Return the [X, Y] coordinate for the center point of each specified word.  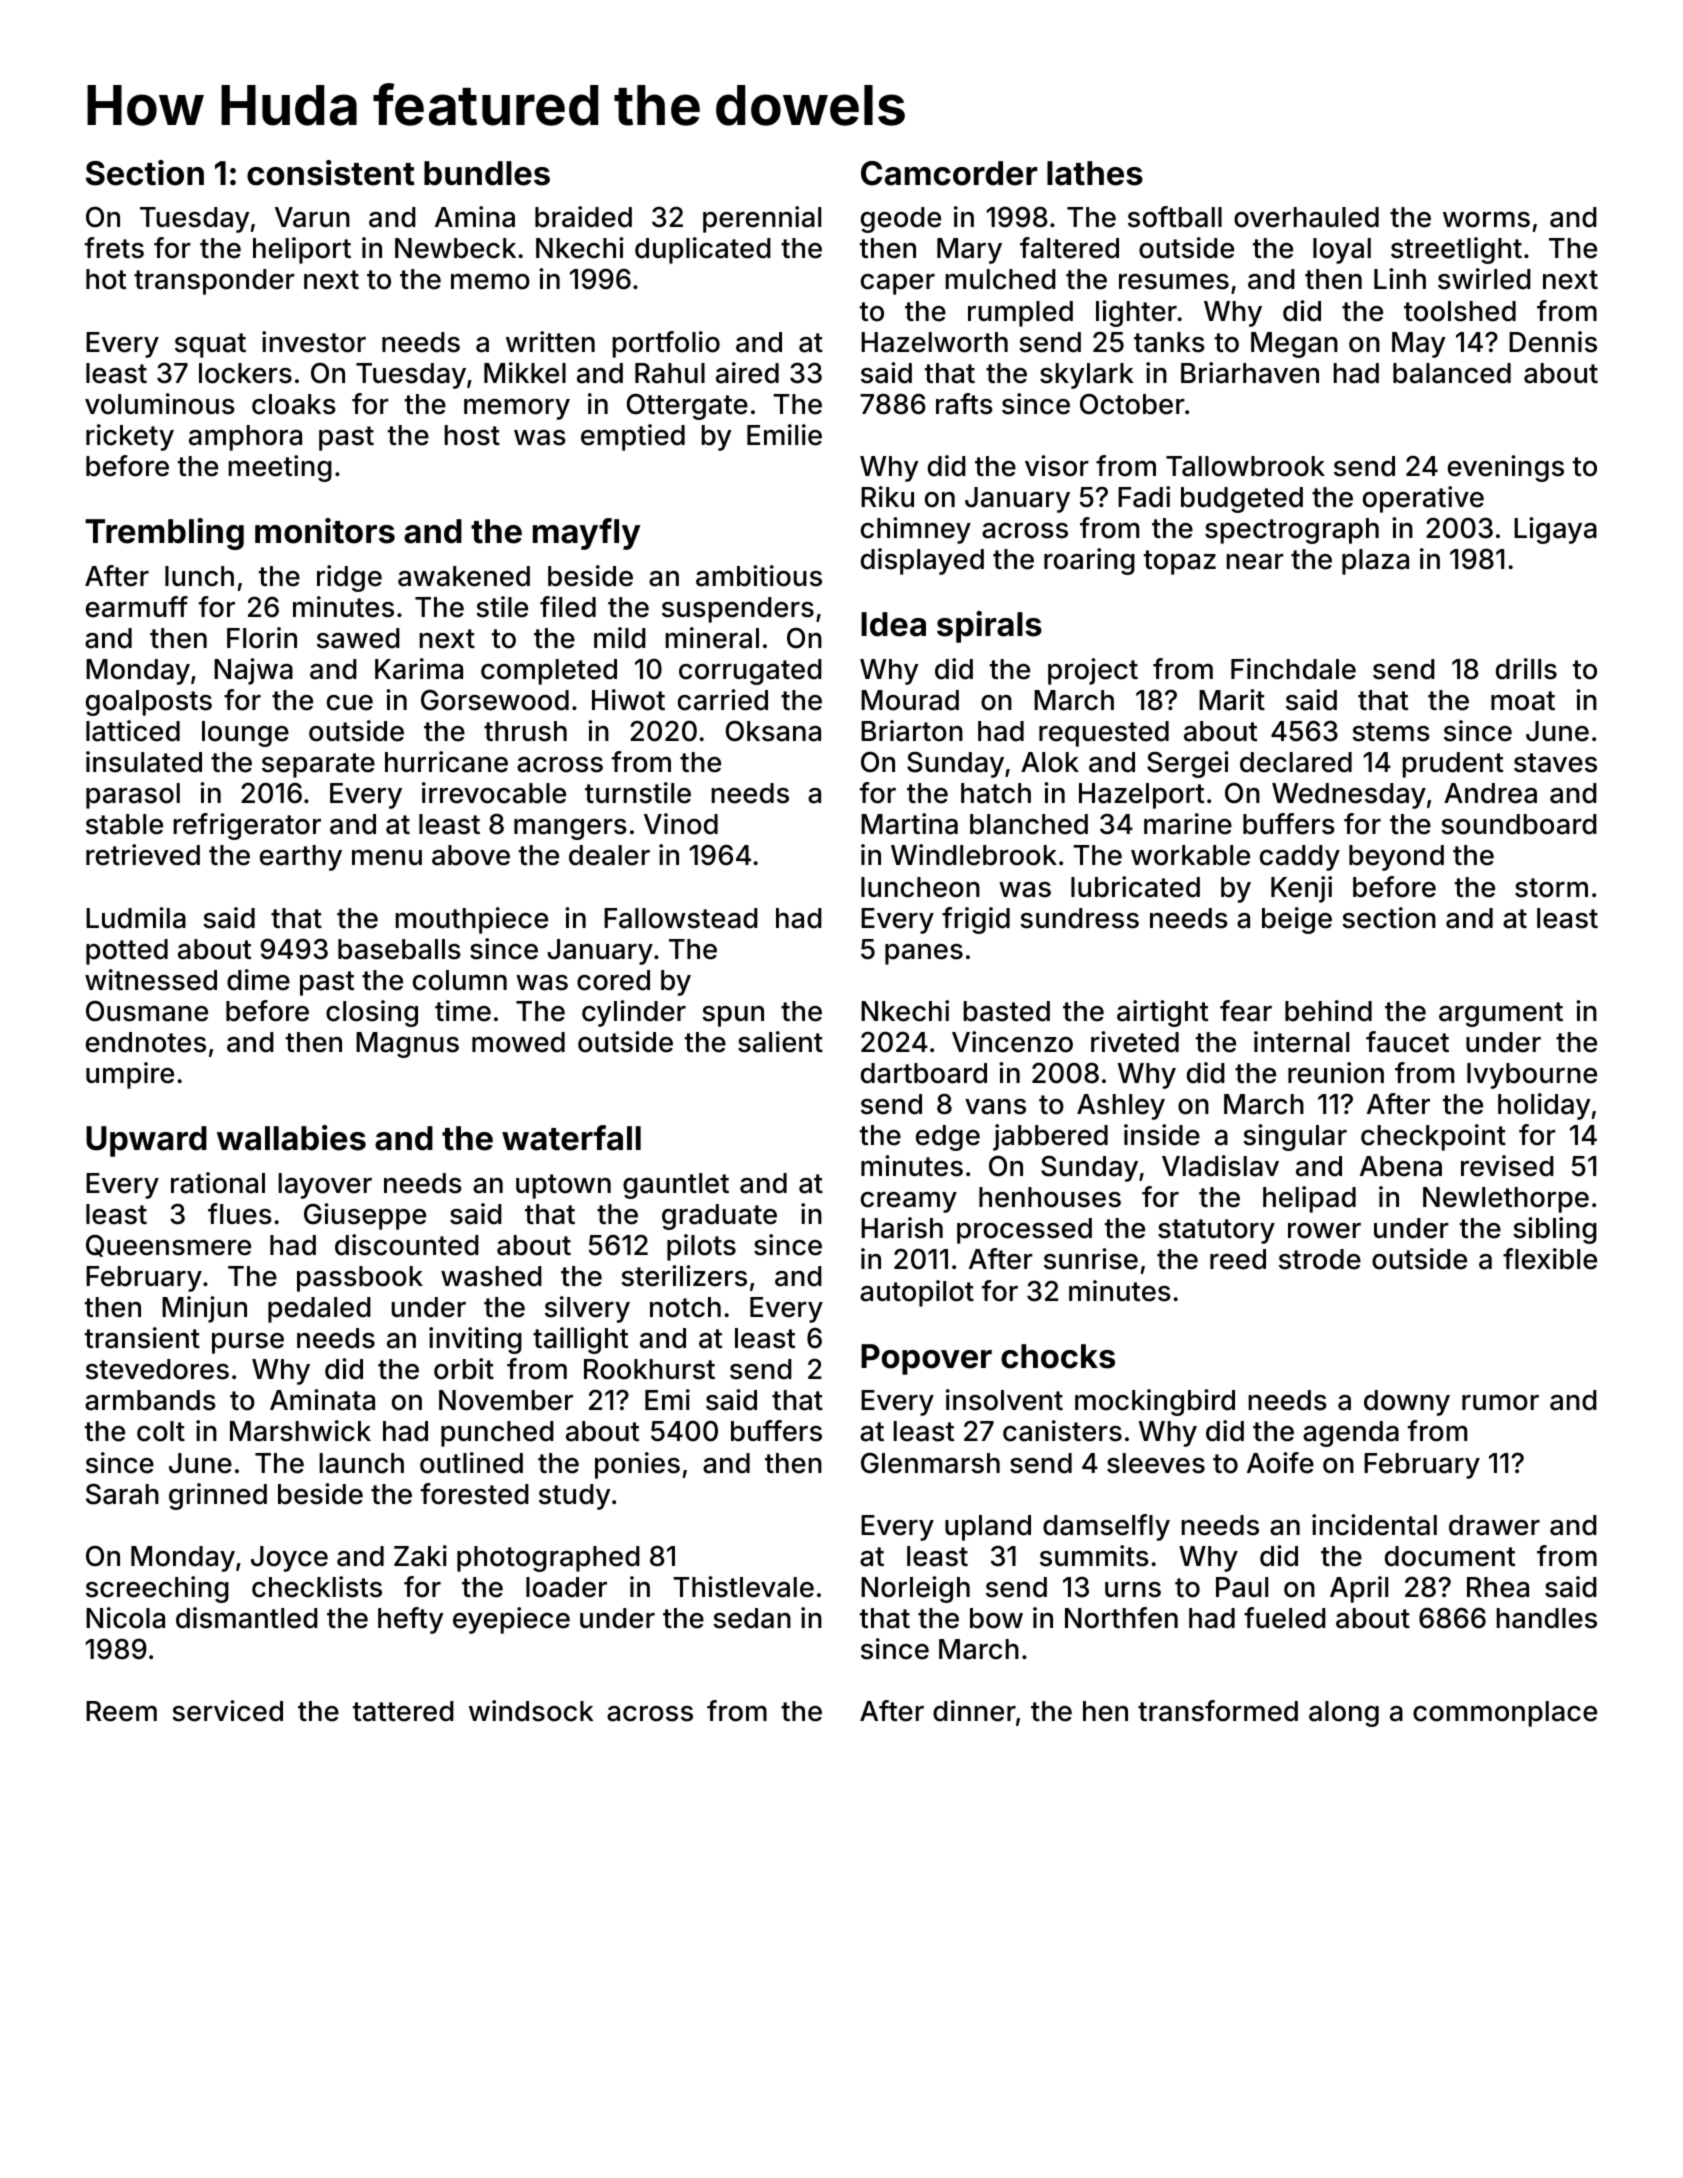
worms [1486, 219]
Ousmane [147, 1011]
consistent [331, 173]
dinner [974, 1711]
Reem [121, 1711]
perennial [762, 219]
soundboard [1519, 824]
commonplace [1505, 1714]
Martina [909, 824]
